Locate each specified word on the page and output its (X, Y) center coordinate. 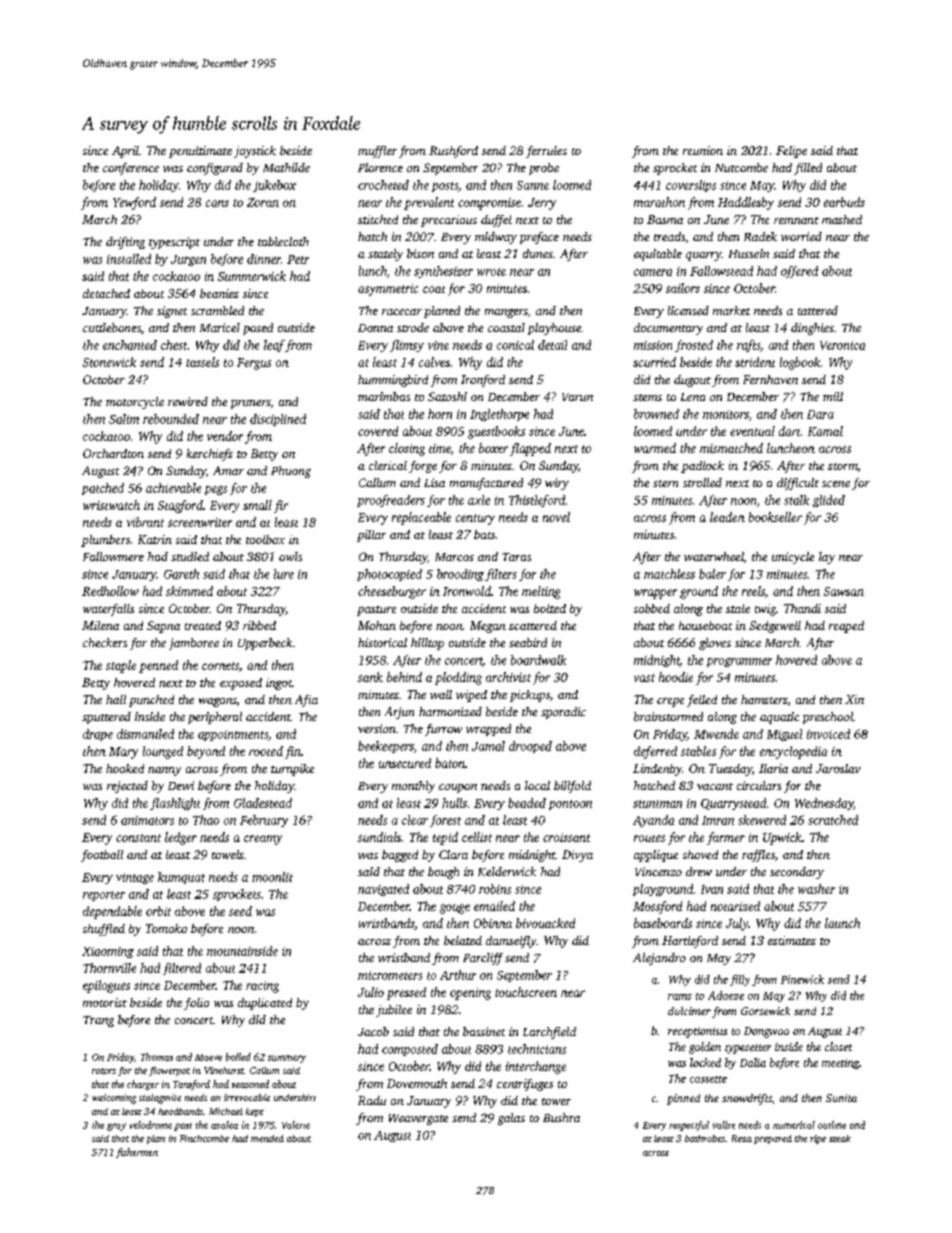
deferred (655, 752)
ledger (181, 838)
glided (829, 501)
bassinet (484, 1031)
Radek (760, 236)
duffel (496, 221)
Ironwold (467, 591)
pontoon (570, 805)
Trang (98, 1021)
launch (842, 923)
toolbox (265, 539)
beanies (219, 293)
